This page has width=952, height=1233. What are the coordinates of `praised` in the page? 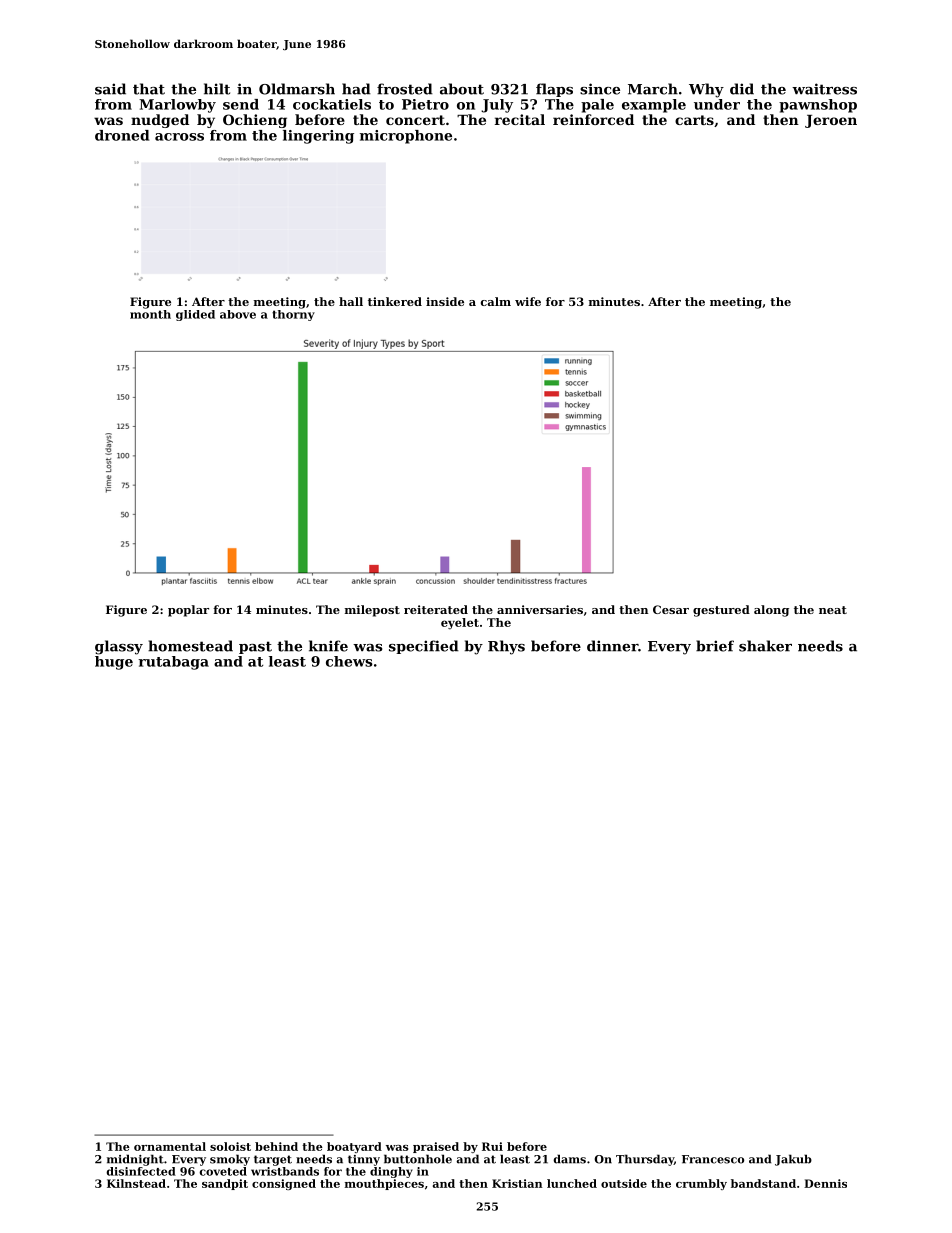 It's located at (436, 1147).
